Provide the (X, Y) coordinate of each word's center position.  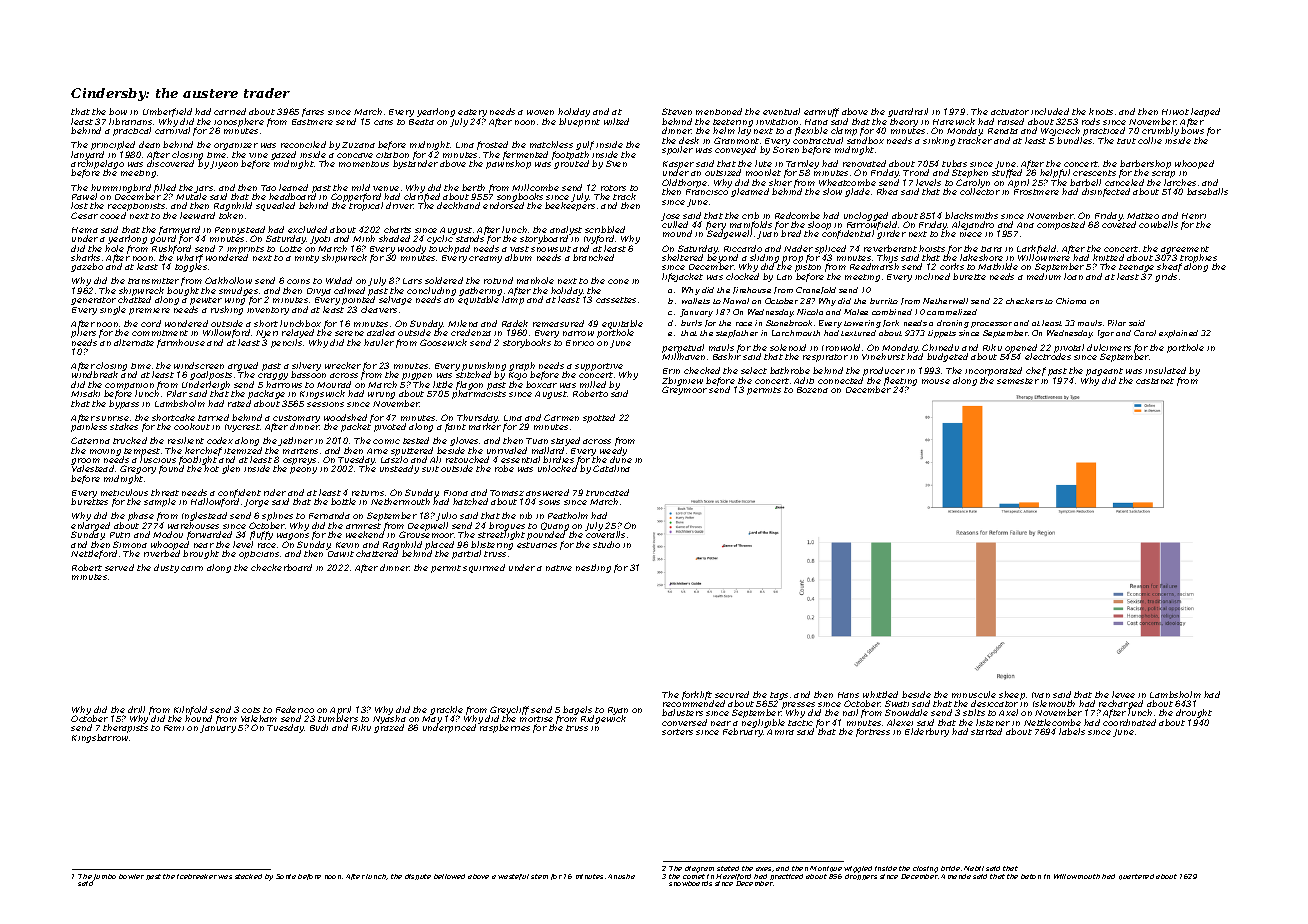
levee (1123, 694)
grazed (389, 729)
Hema (85, 230)
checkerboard (281, 567)
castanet (1155, 381)
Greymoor (684, 391)
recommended (694, 703)
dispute (418, 877)
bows (1192, 131)
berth (473, 187)
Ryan (618, 711)
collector (980, 192)
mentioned (719, 111)
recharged (1120, 705)
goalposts (211, 375)
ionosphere (239, 123)
